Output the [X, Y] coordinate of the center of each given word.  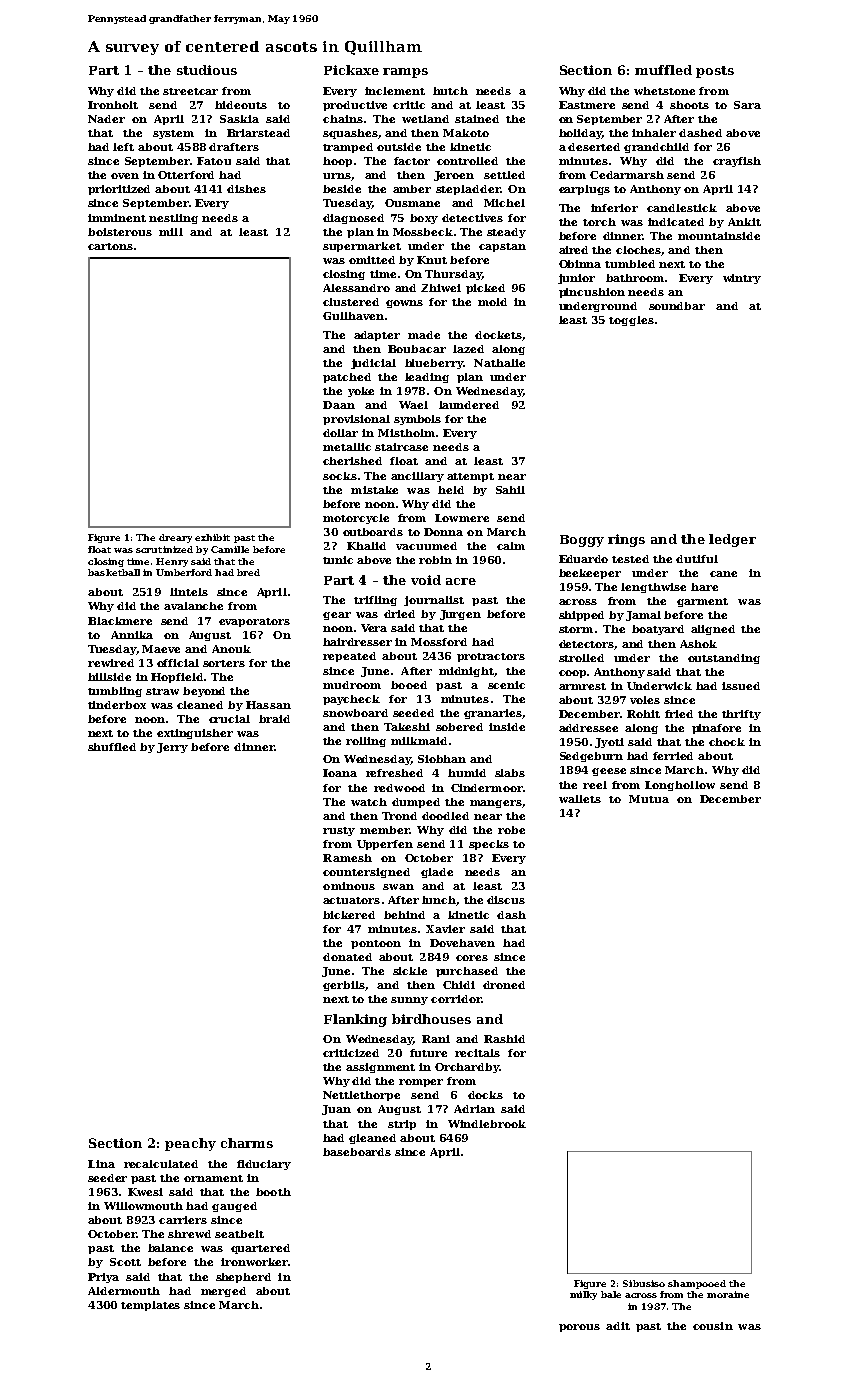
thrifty [741, 715]
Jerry [172, 748]
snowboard [355, 713]
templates [150, 1306]
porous [579, 1328]
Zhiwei [441, 288]
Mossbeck [423, 232]
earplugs [584, 190]
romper [421, 1083]
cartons [110, 246]
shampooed [697, 1284]
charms [247, 1143]
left [123, 147]
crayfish [737, 162]
